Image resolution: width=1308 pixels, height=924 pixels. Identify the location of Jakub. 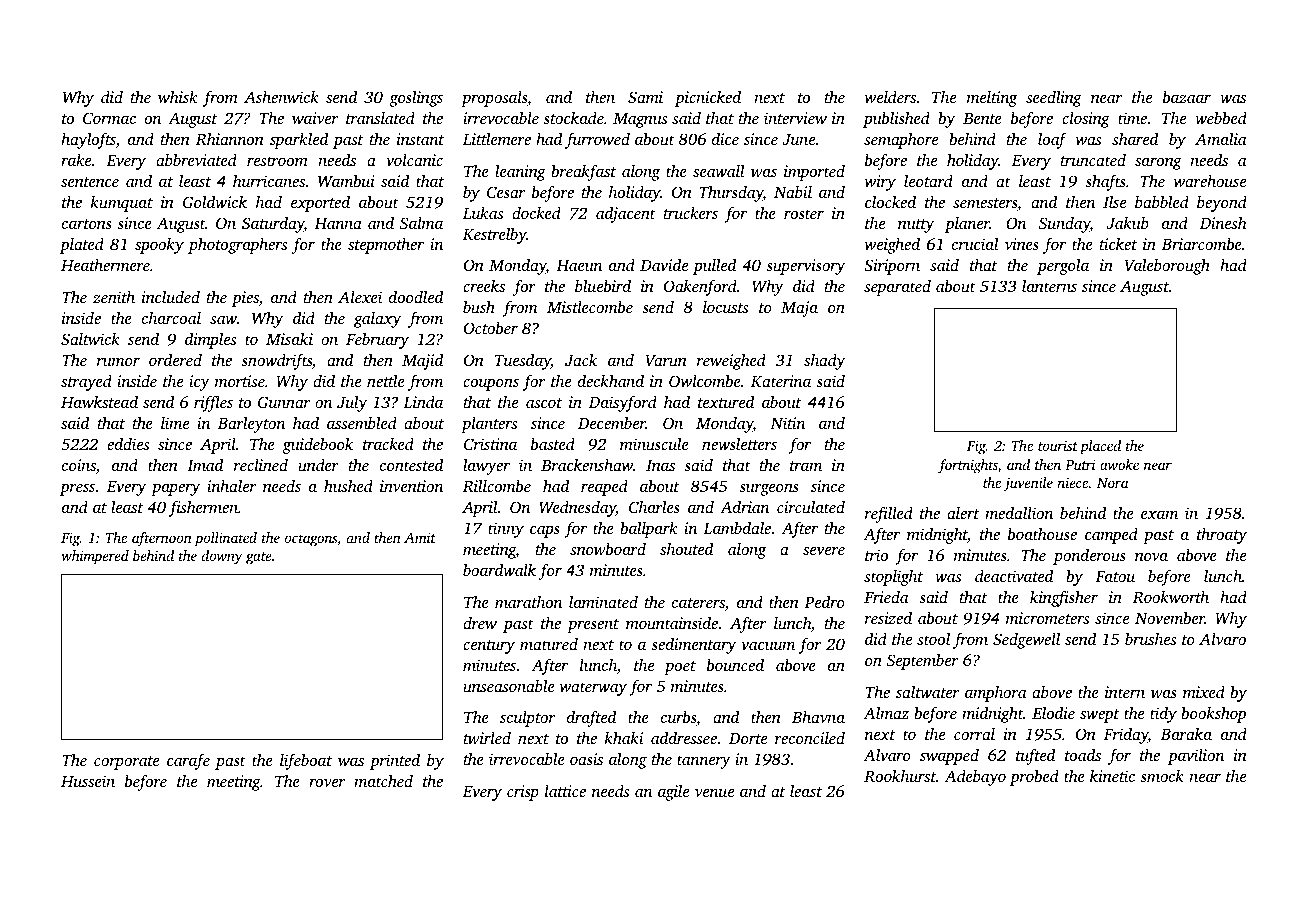
(1128, 223).
